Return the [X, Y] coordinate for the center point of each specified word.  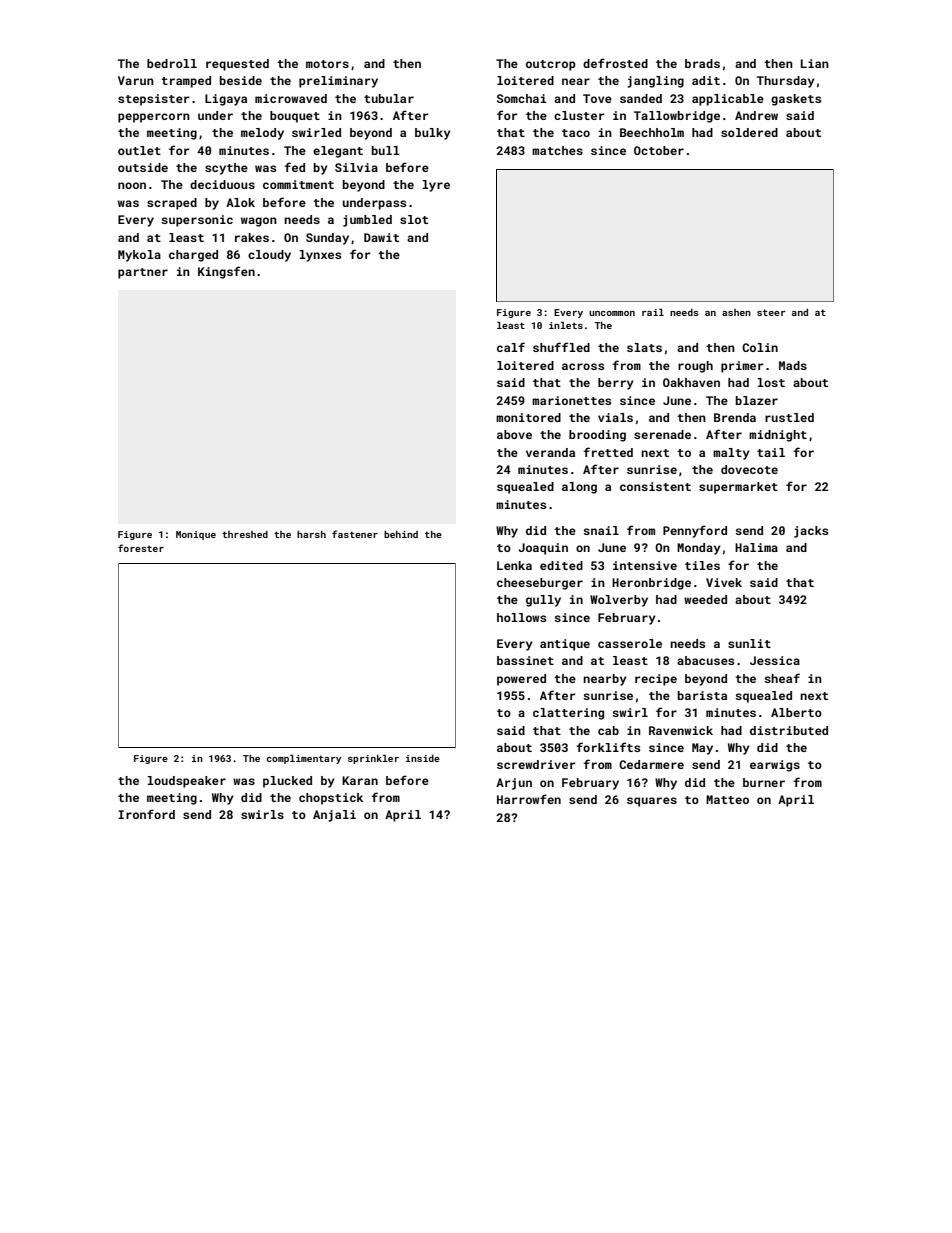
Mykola [139, 256]
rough [695, 367]
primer [742, 367]
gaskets [796, 100]
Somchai [521, 98]
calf [511, 347]
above [514, 434]
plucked [287, 782]
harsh [311, 534]
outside [143, 167]
